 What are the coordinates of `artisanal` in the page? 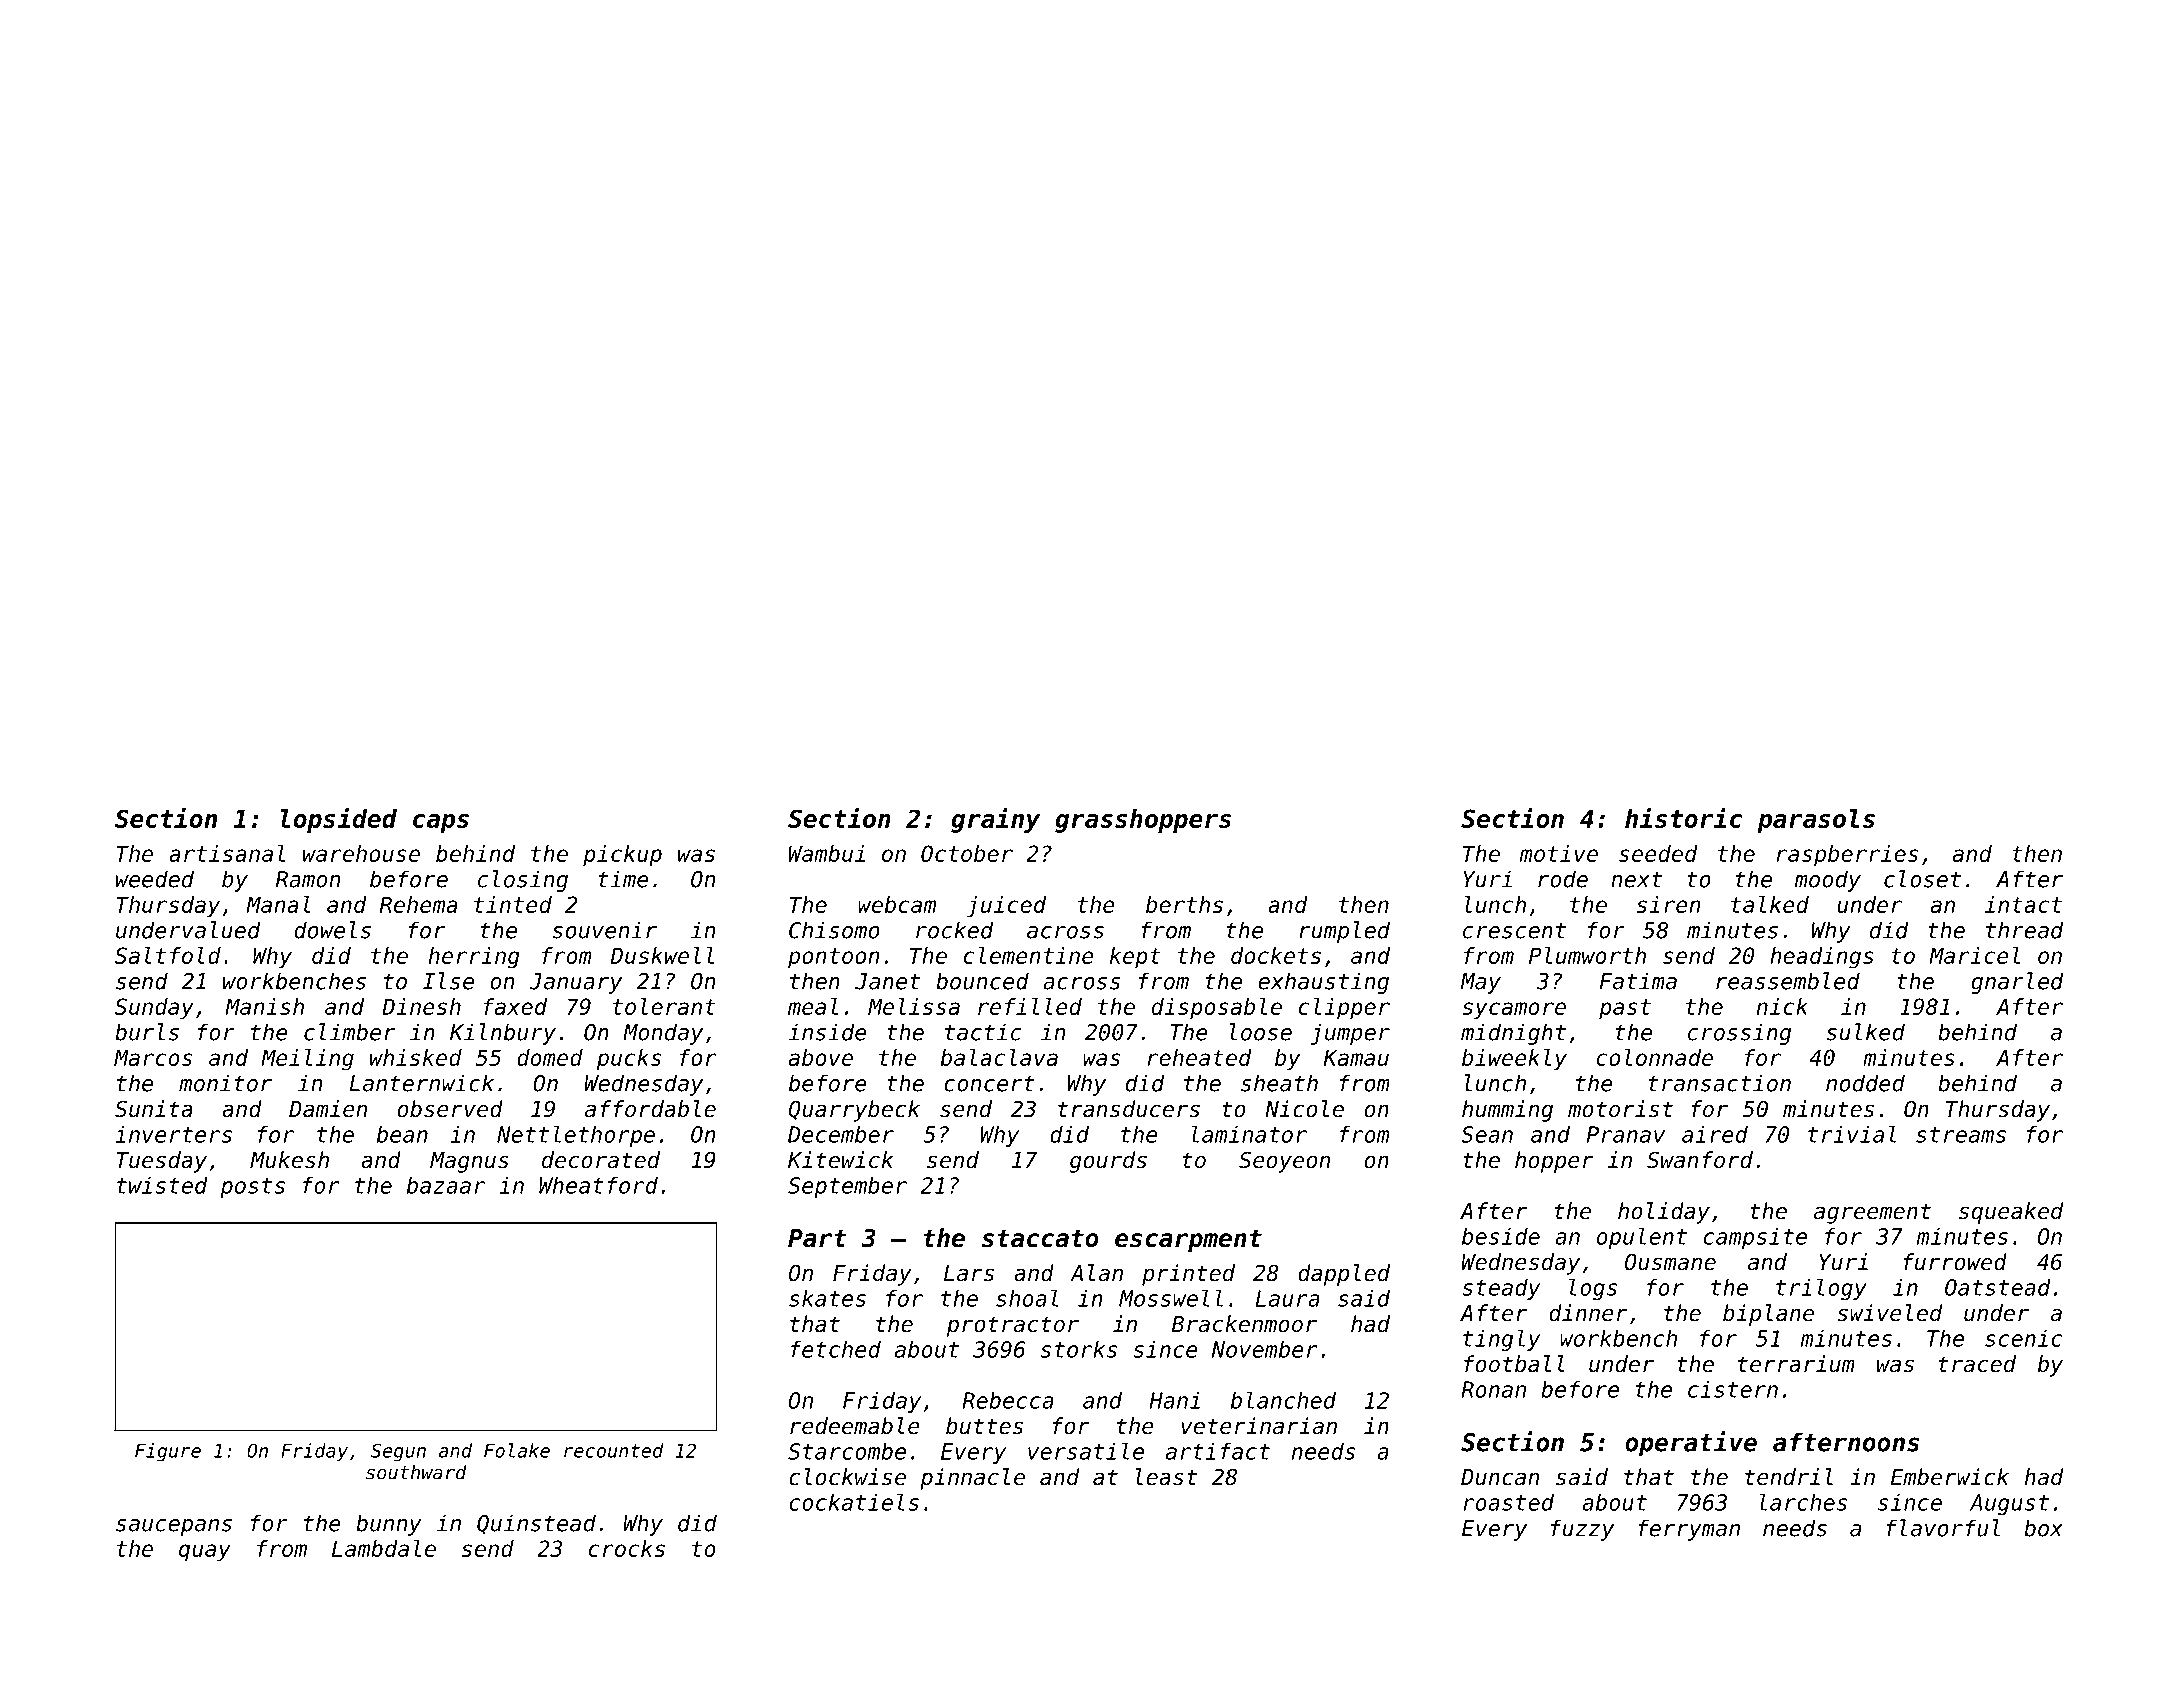 It's located at (227, 853).
